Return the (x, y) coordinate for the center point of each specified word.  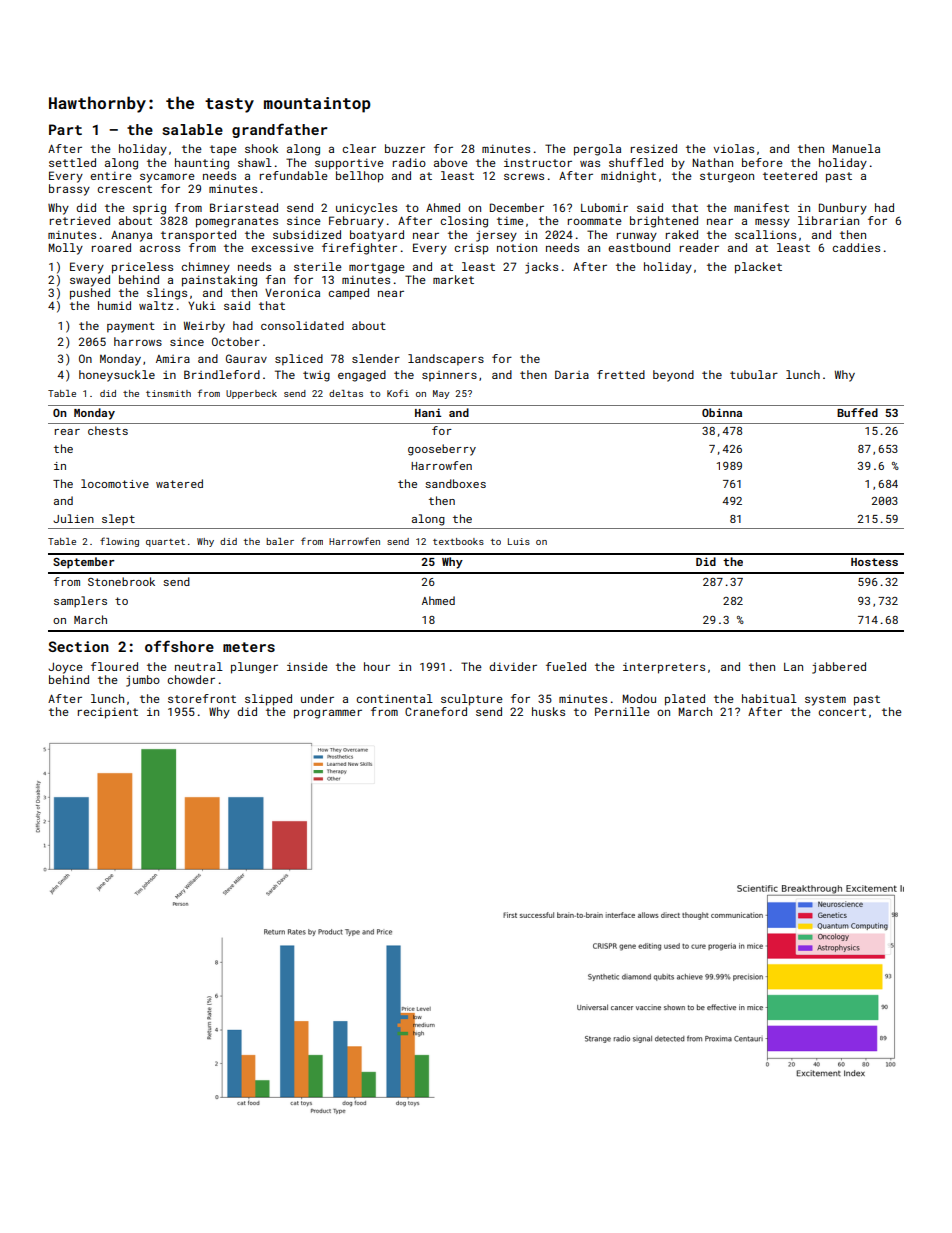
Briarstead (244, 207)
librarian (828, 220)
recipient (108, 713)
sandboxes (455, 483)
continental (395, 698)
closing (464, 222)
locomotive (115, 483)
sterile (318, 266)
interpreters (664, 668)
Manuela (856, 148)
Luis (519, 541)
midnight (628, 177)
